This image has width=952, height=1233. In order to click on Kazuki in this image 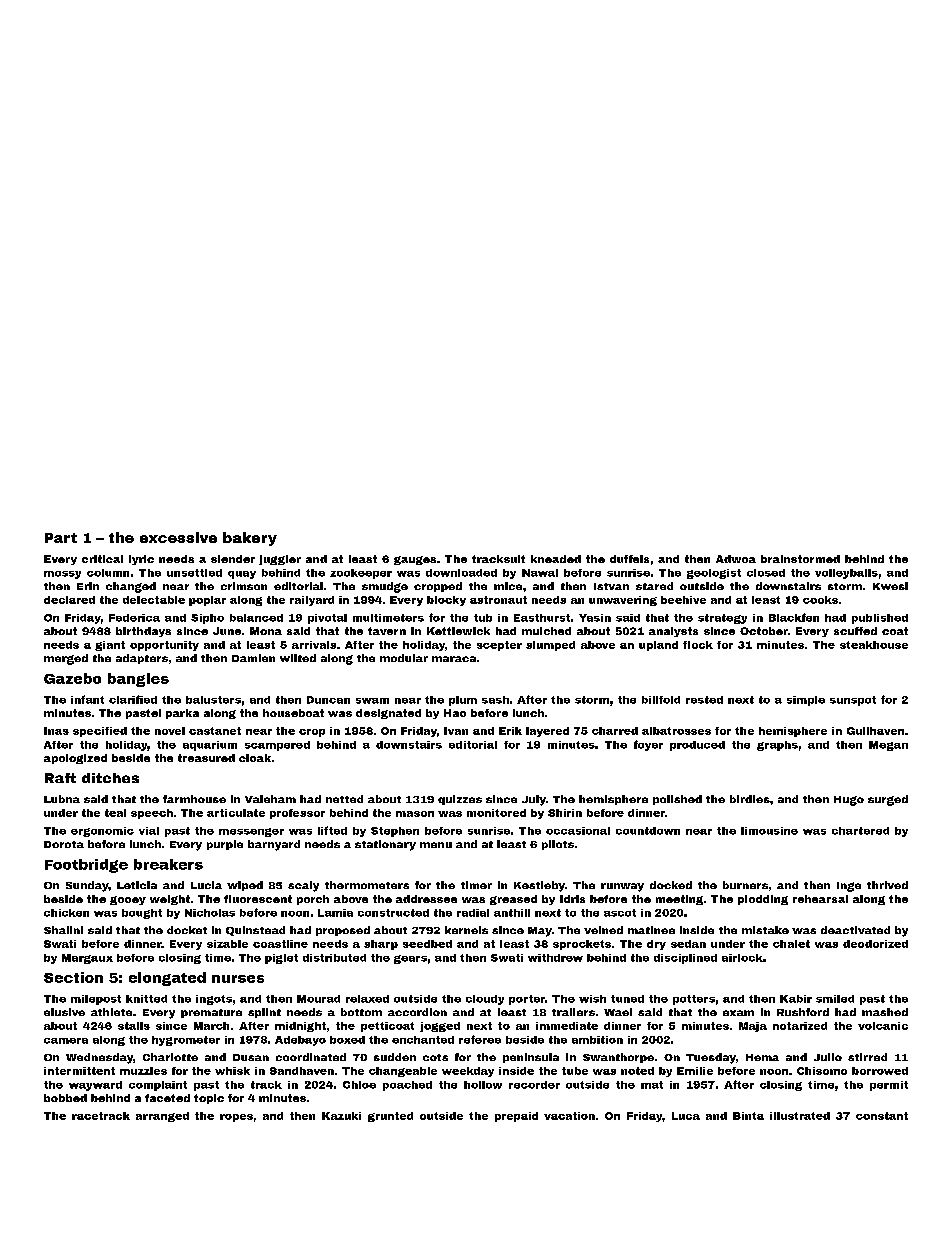, I will do `click(341, 1116)`.
